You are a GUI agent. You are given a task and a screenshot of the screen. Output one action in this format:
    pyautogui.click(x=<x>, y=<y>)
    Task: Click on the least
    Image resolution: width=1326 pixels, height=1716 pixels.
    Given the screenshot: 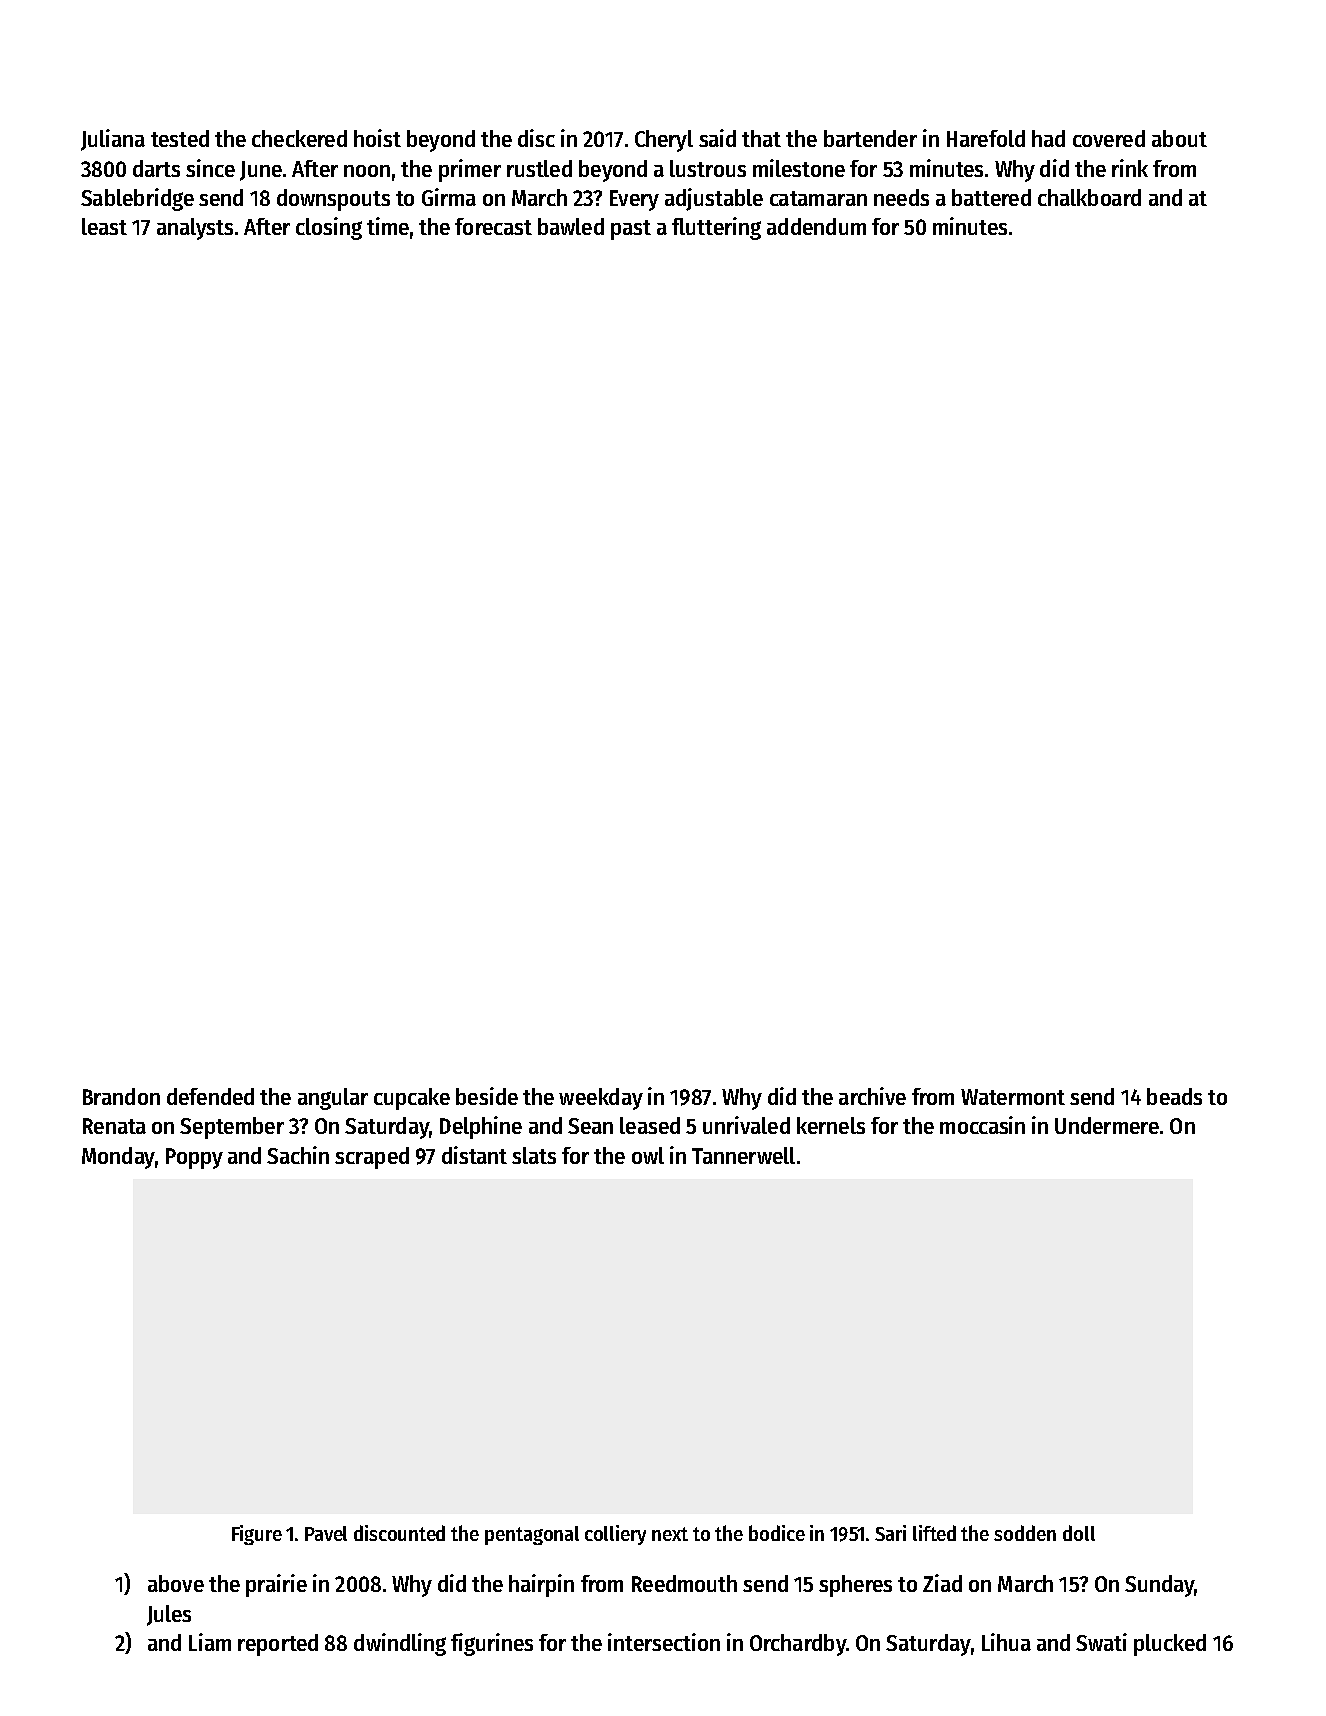 What is the action you would take?
    pyautogui.click(x=104, y=226)
